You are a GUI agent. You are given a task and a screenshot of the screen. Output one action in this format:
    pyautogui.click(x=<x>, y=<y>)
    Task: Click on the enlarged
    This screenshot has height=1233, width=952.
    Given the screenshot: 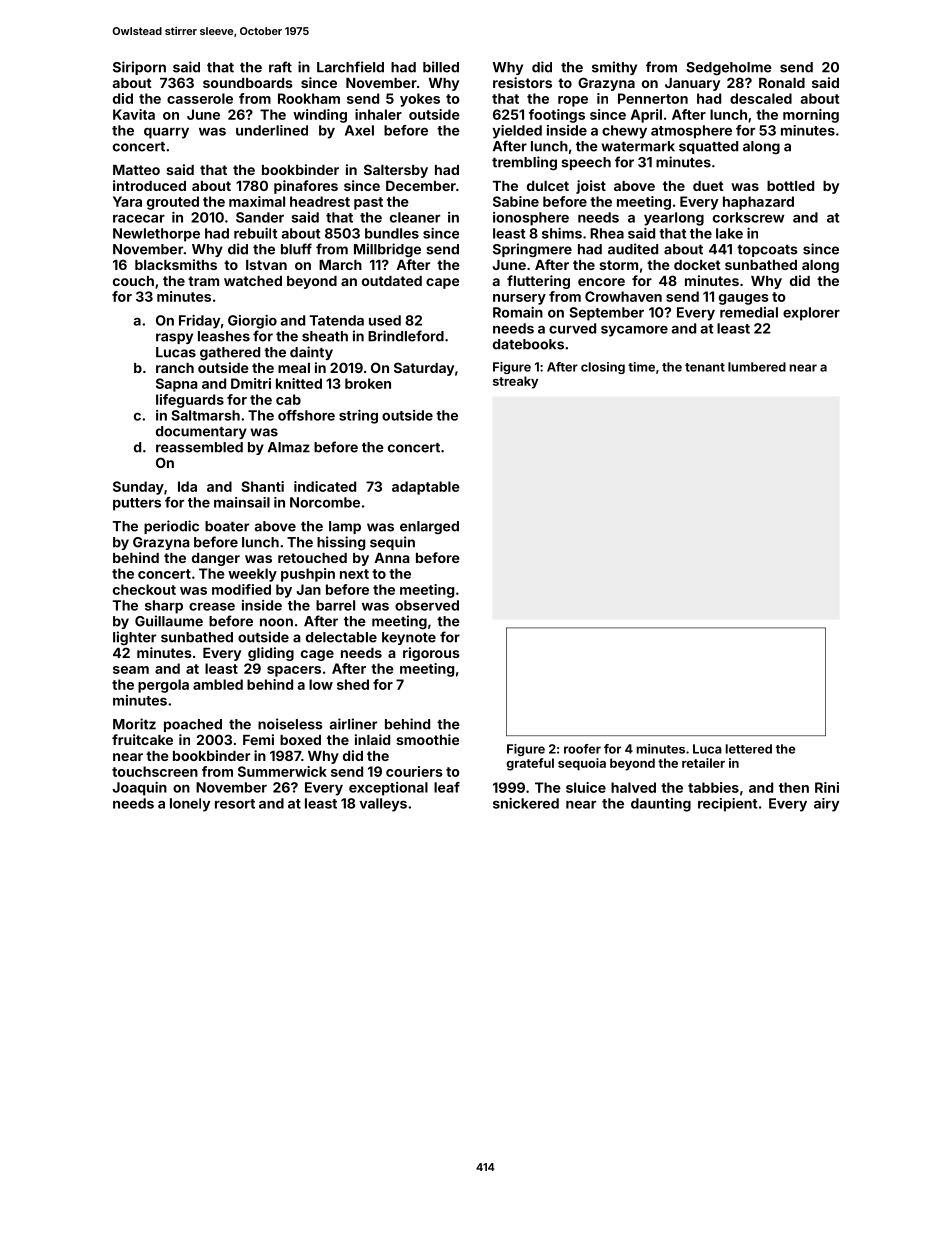 What is the action you would take?
    pyautogui.click(x=429, y=528)
